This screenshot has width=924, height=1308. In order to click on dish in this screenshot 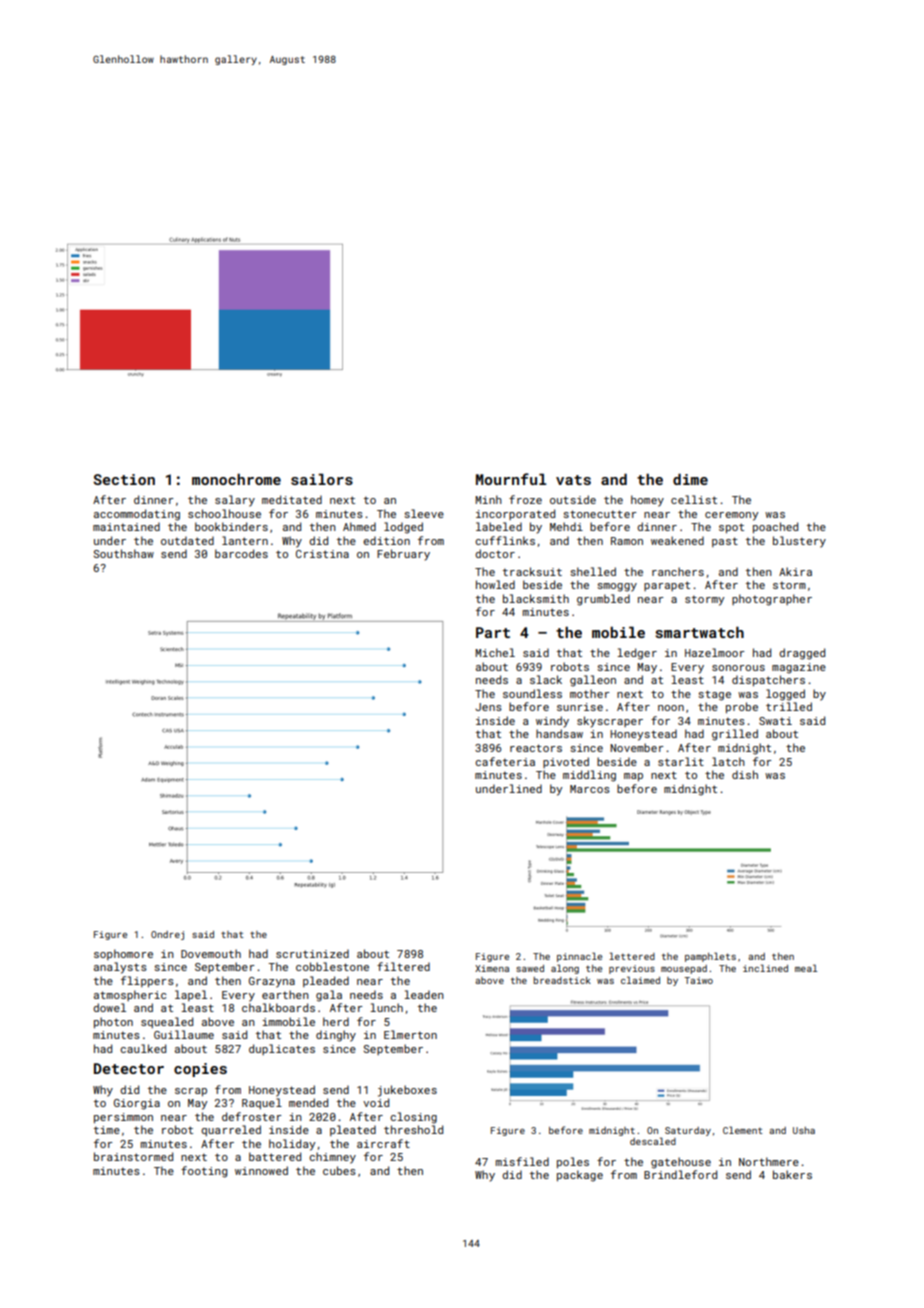, I will do `click(745, 774)`.
